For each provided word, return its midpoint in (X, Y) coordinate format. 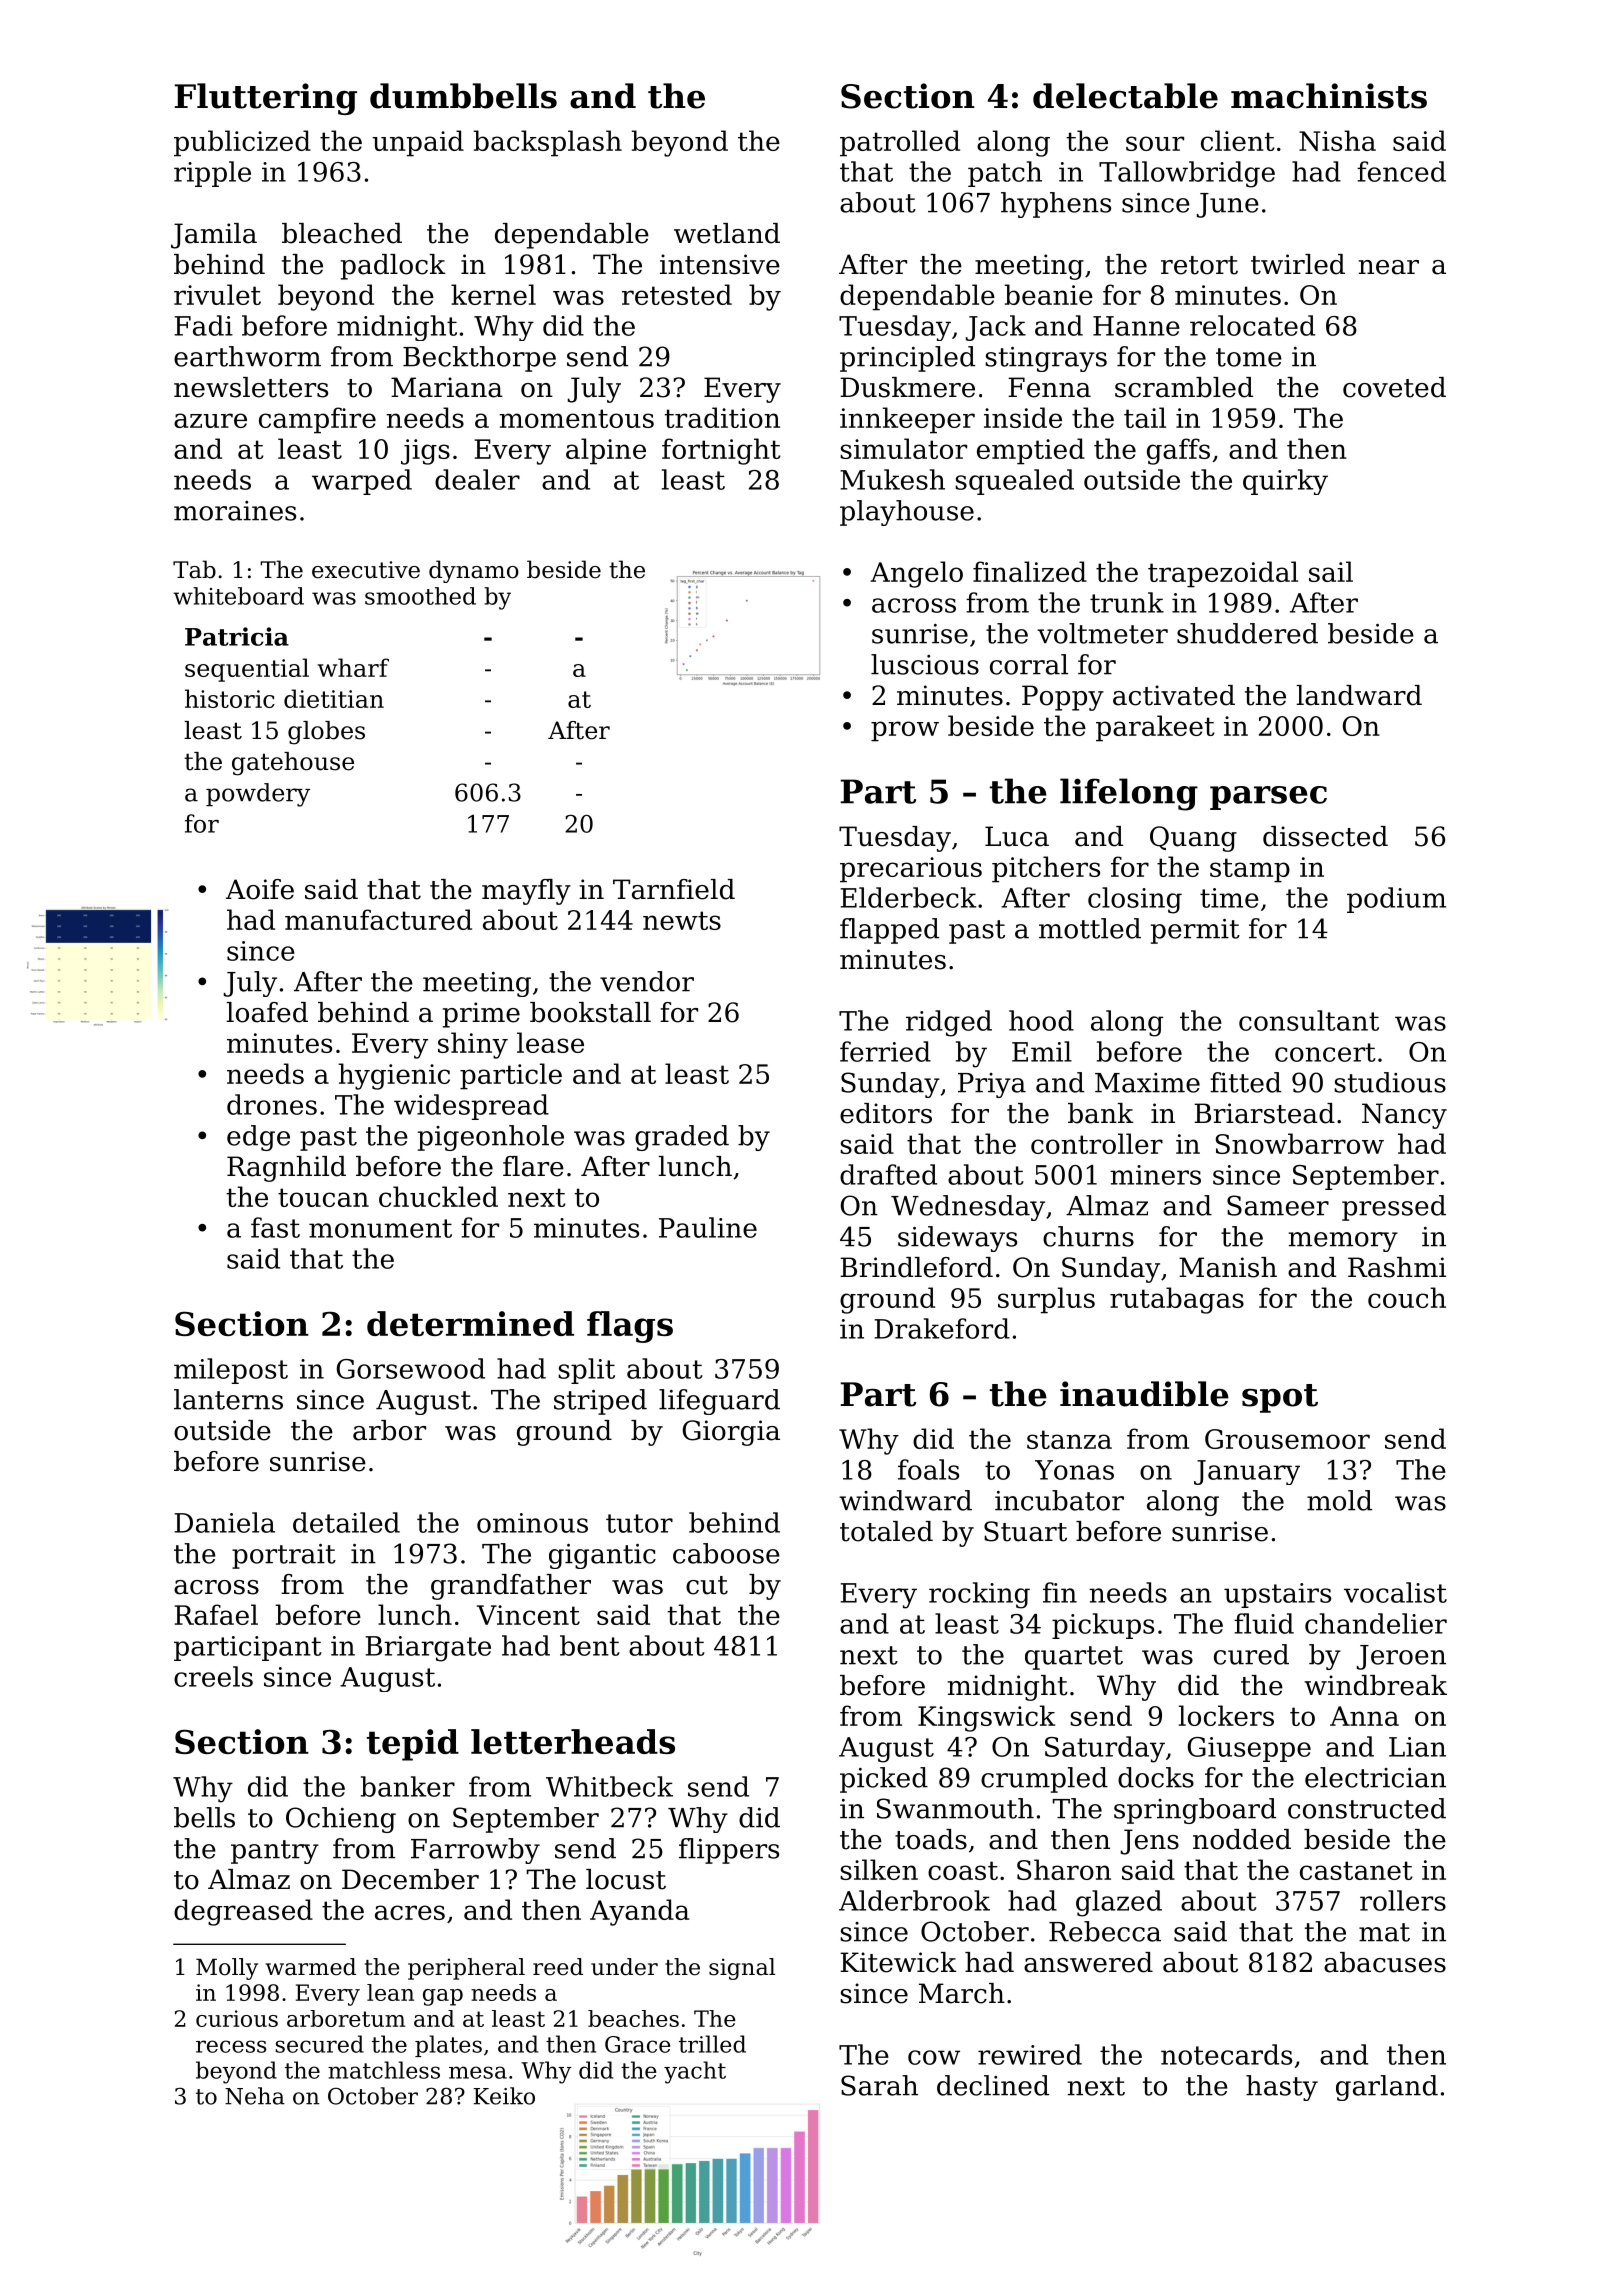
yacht (695, 2072)
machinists (1329, 96)
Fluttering (266, 99)
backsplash (548, 143)
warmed (311, 1967)
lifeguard (719, 1402)
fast (275, 1227)
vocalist (1395, 1592)
